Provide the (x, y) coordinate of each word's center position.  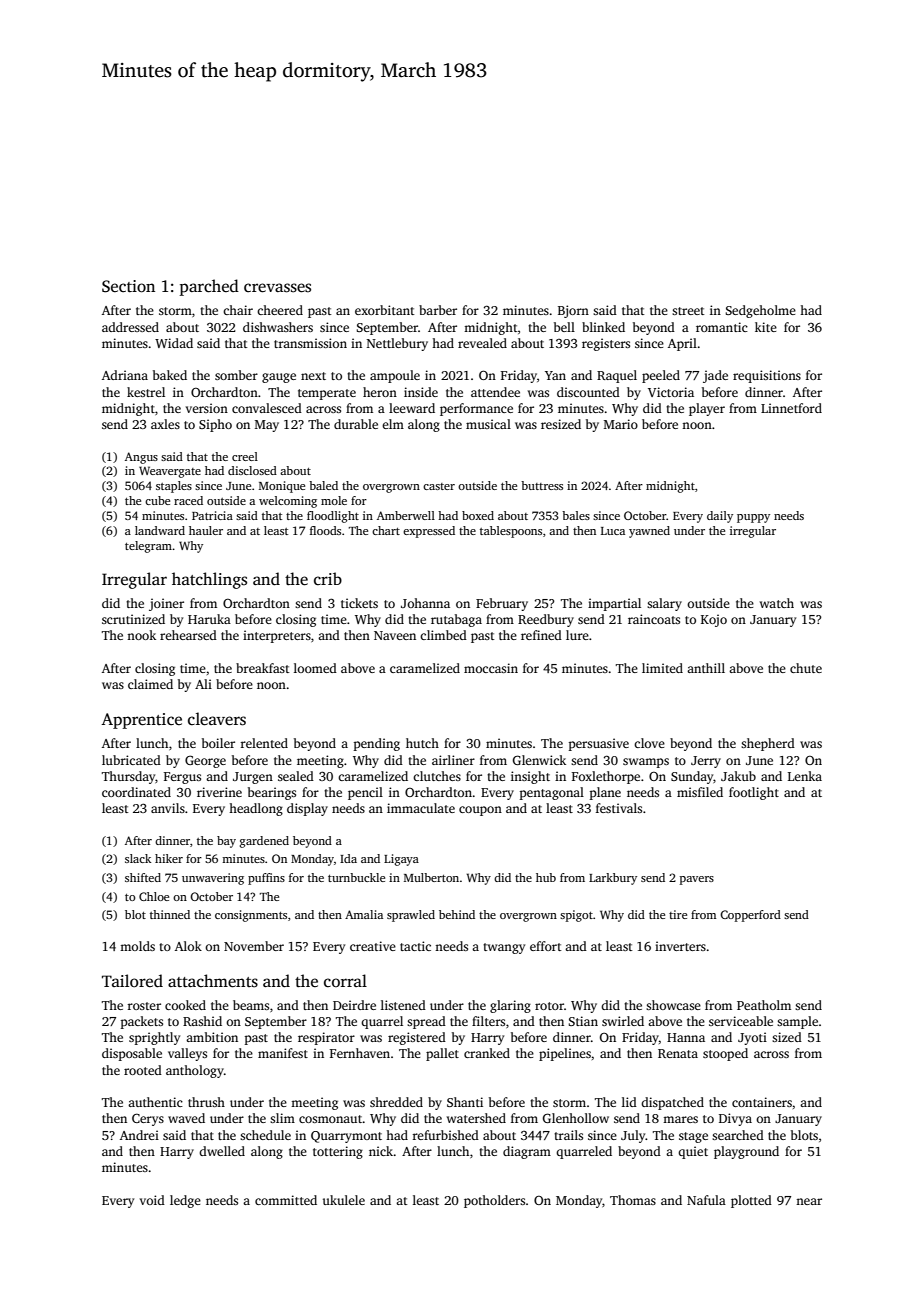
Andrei (139, 1135)
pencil (365, 793)
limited (662, 668)
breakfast (263, 668)
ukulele (344, 1200)
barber (438, 310)
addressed (130, 327)
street (688, 311)
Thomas (633, 1200)
